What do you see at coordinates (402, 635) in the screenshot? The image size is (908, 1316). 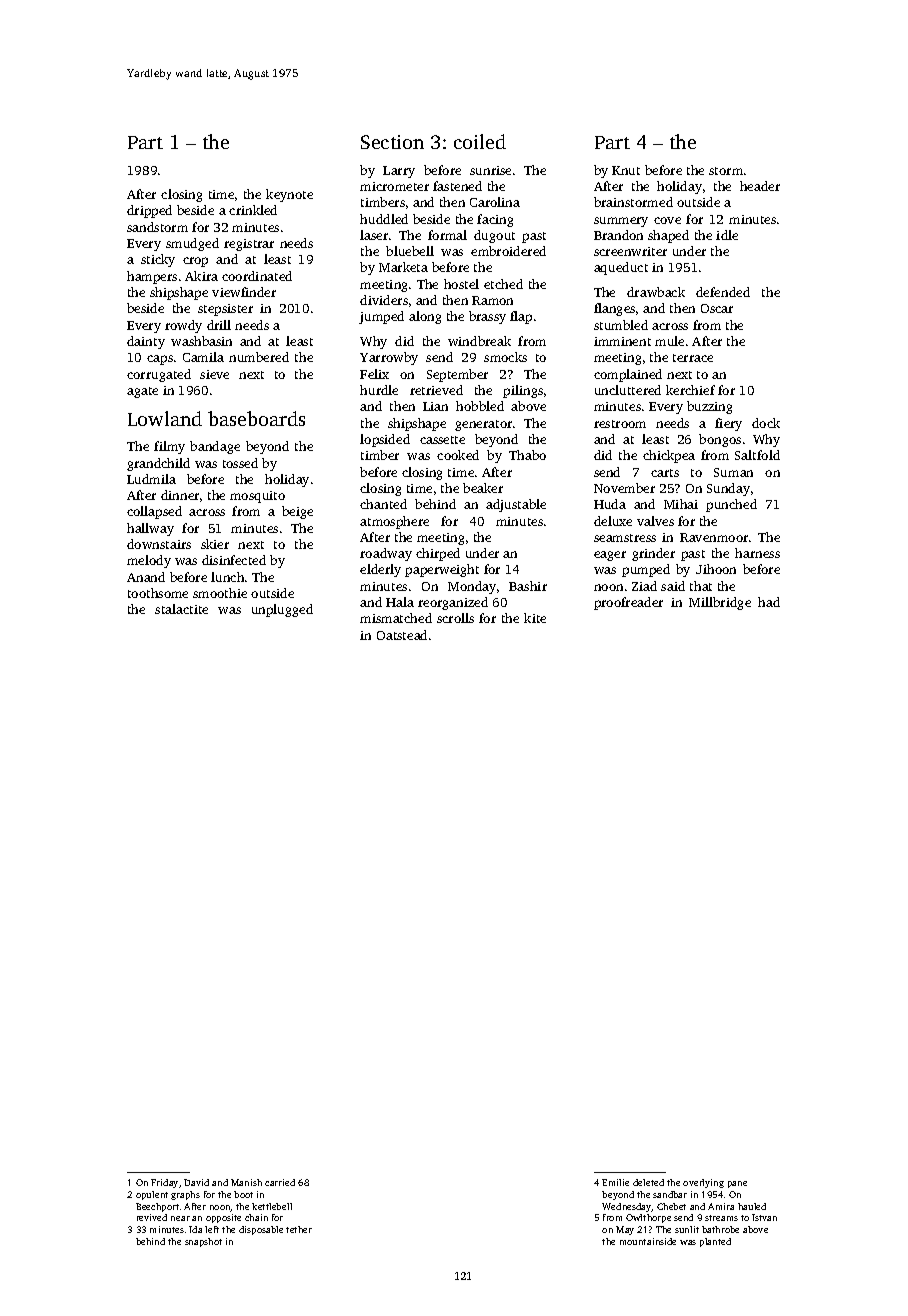 I see `Oatstead` at bounding box center [402, 635].
